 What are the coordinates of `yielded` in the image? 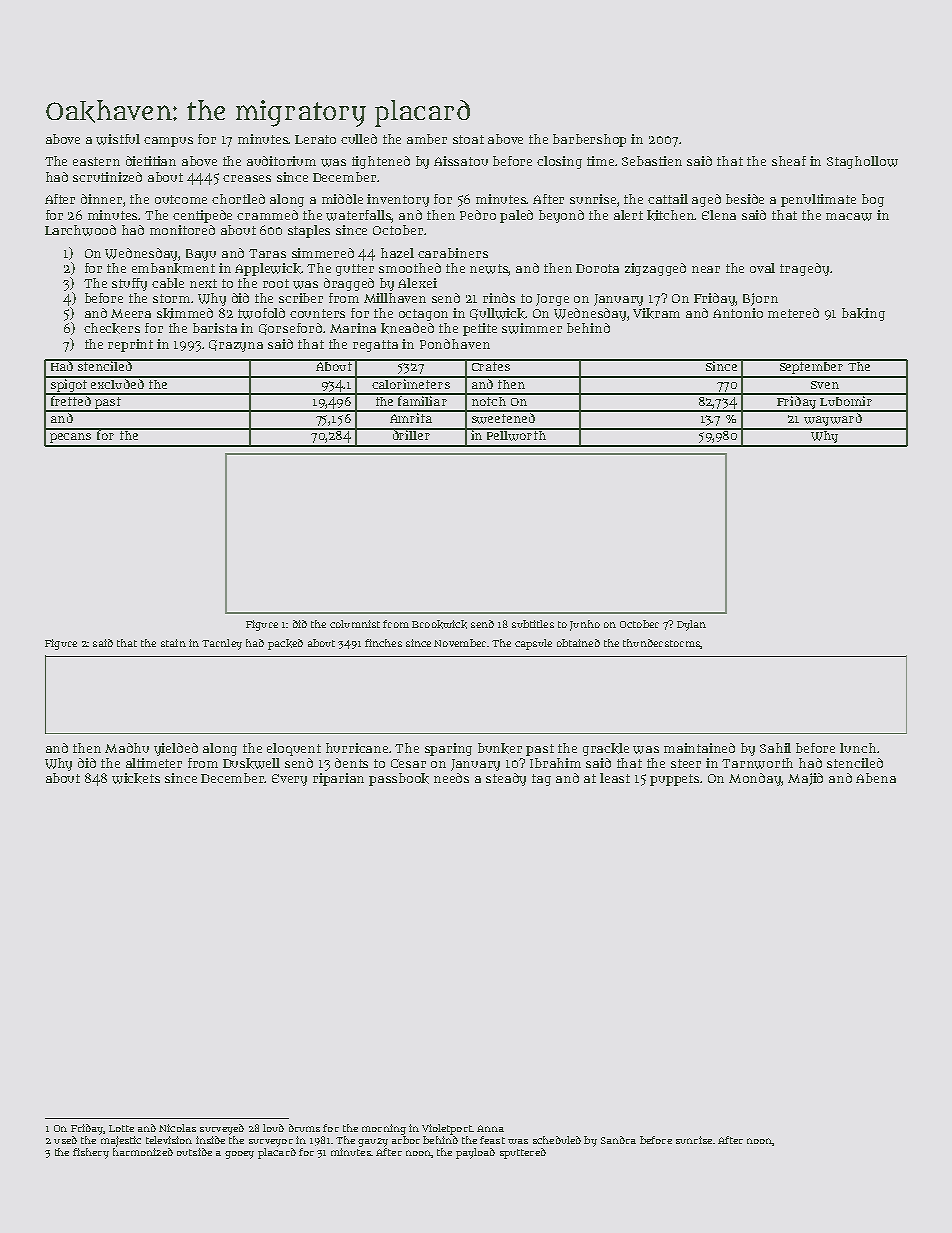 It's located at (176, 749).
